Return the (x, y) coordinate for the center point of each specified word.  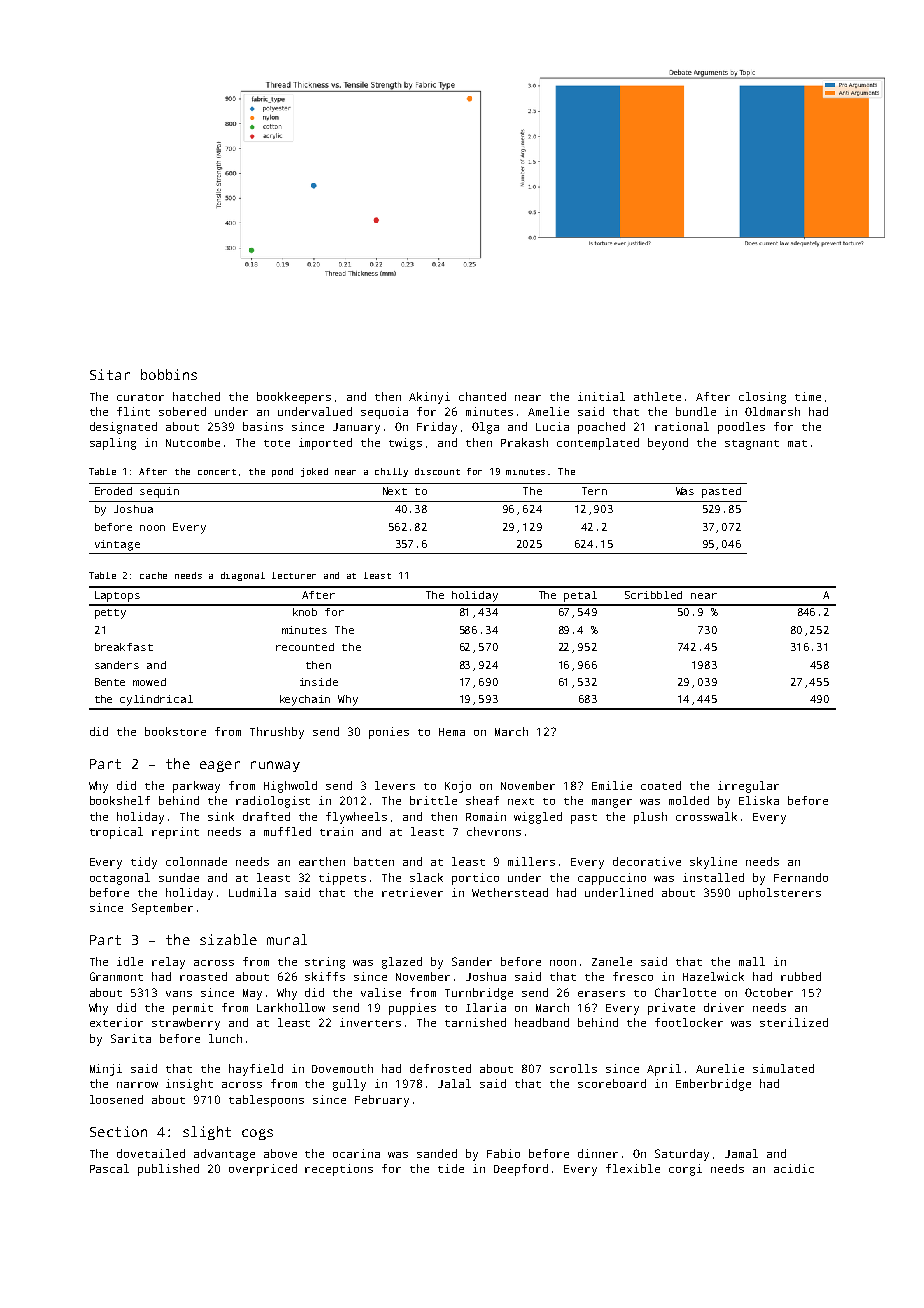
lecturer (294, 575)
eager (220, 766)
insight (189, 1085)
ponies (389, 733)
